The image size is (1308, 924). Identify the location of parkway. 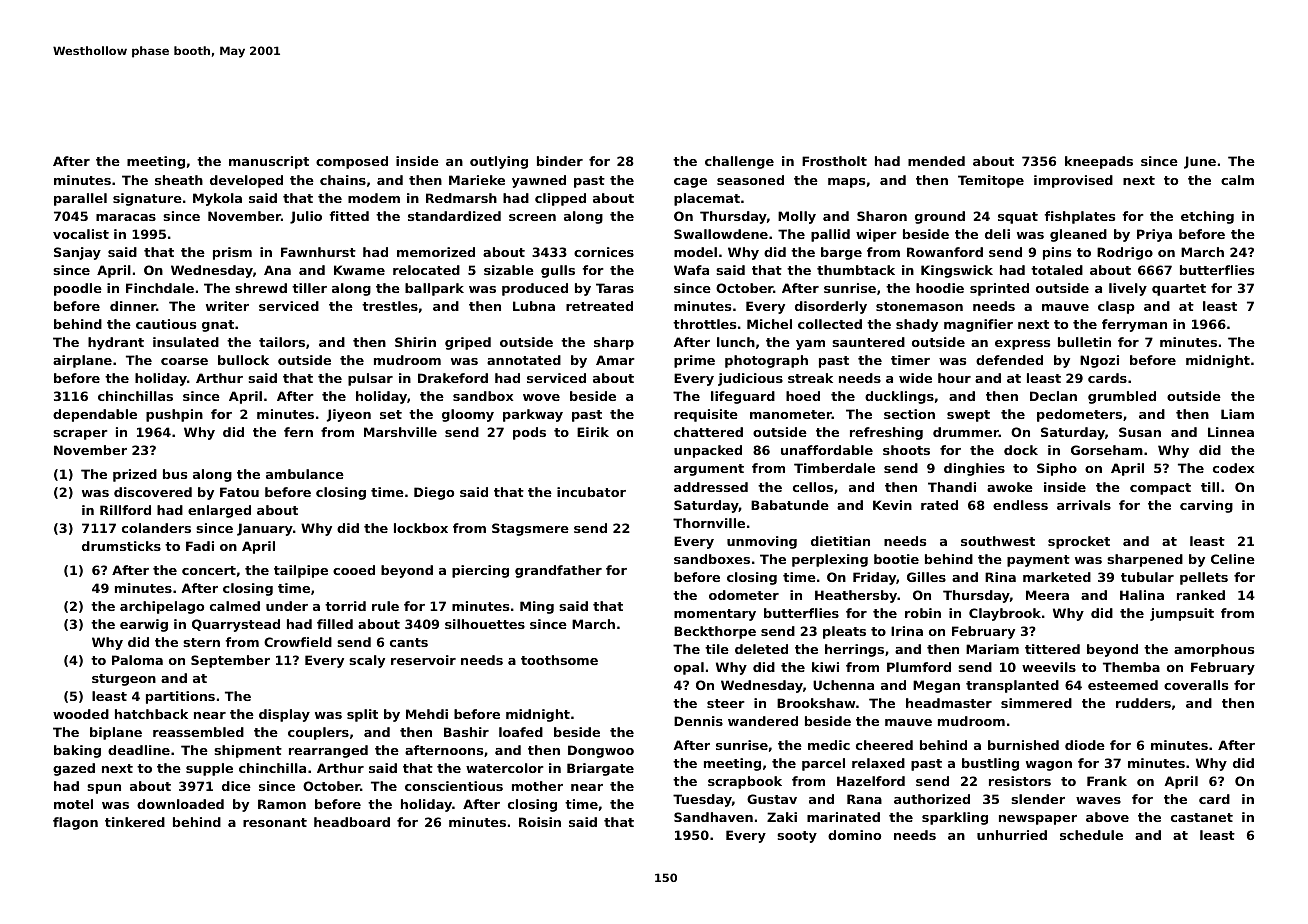
(533, 415).
